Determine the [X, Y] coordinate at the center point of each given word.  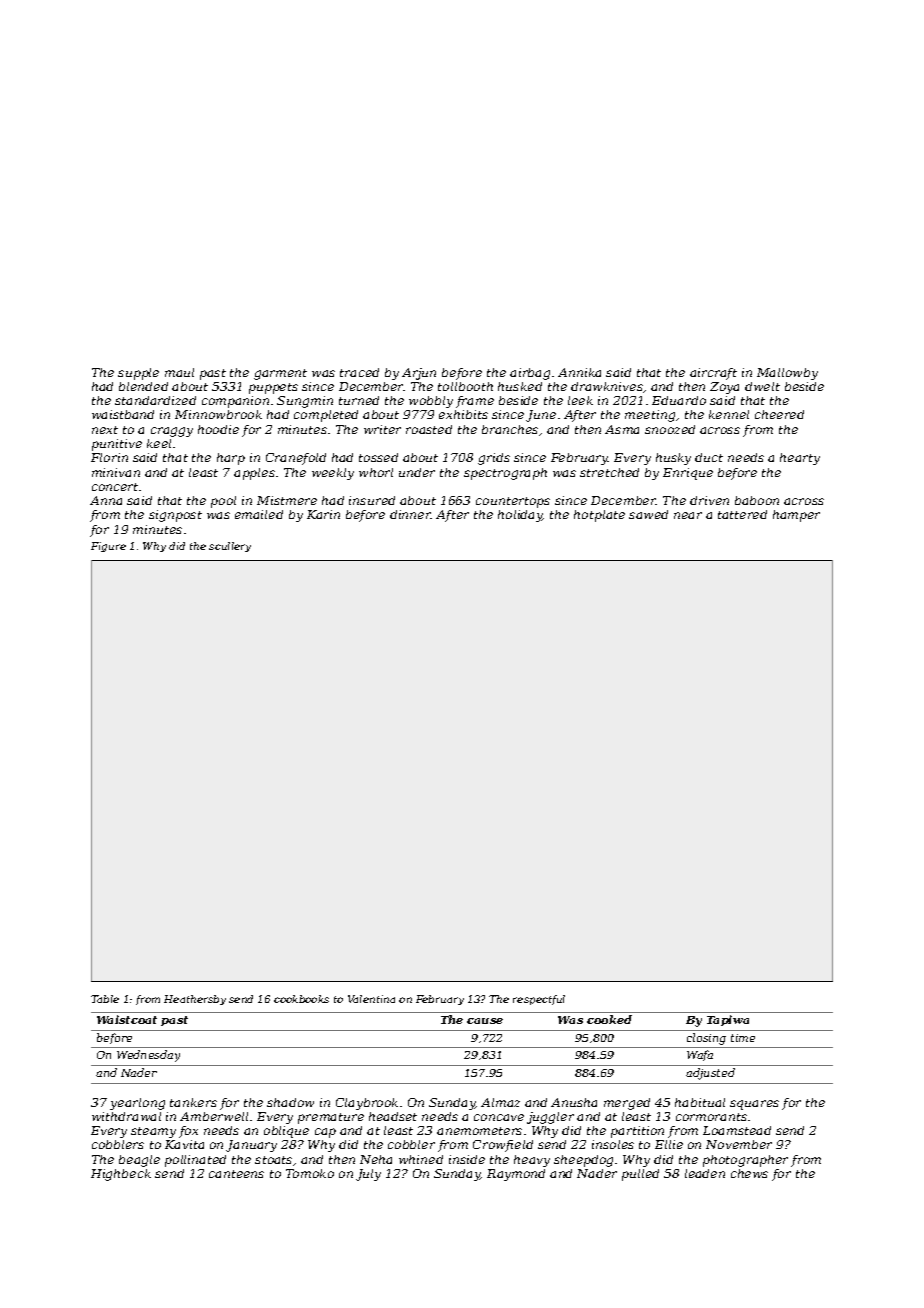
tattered [742, 514]
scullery [230, 547]
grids [494, 459]
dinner [410, 514]
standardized [155, 400]
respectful [539, 1000]
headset [393, 1116]
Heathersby [195, 1000]
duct [709, 457]
